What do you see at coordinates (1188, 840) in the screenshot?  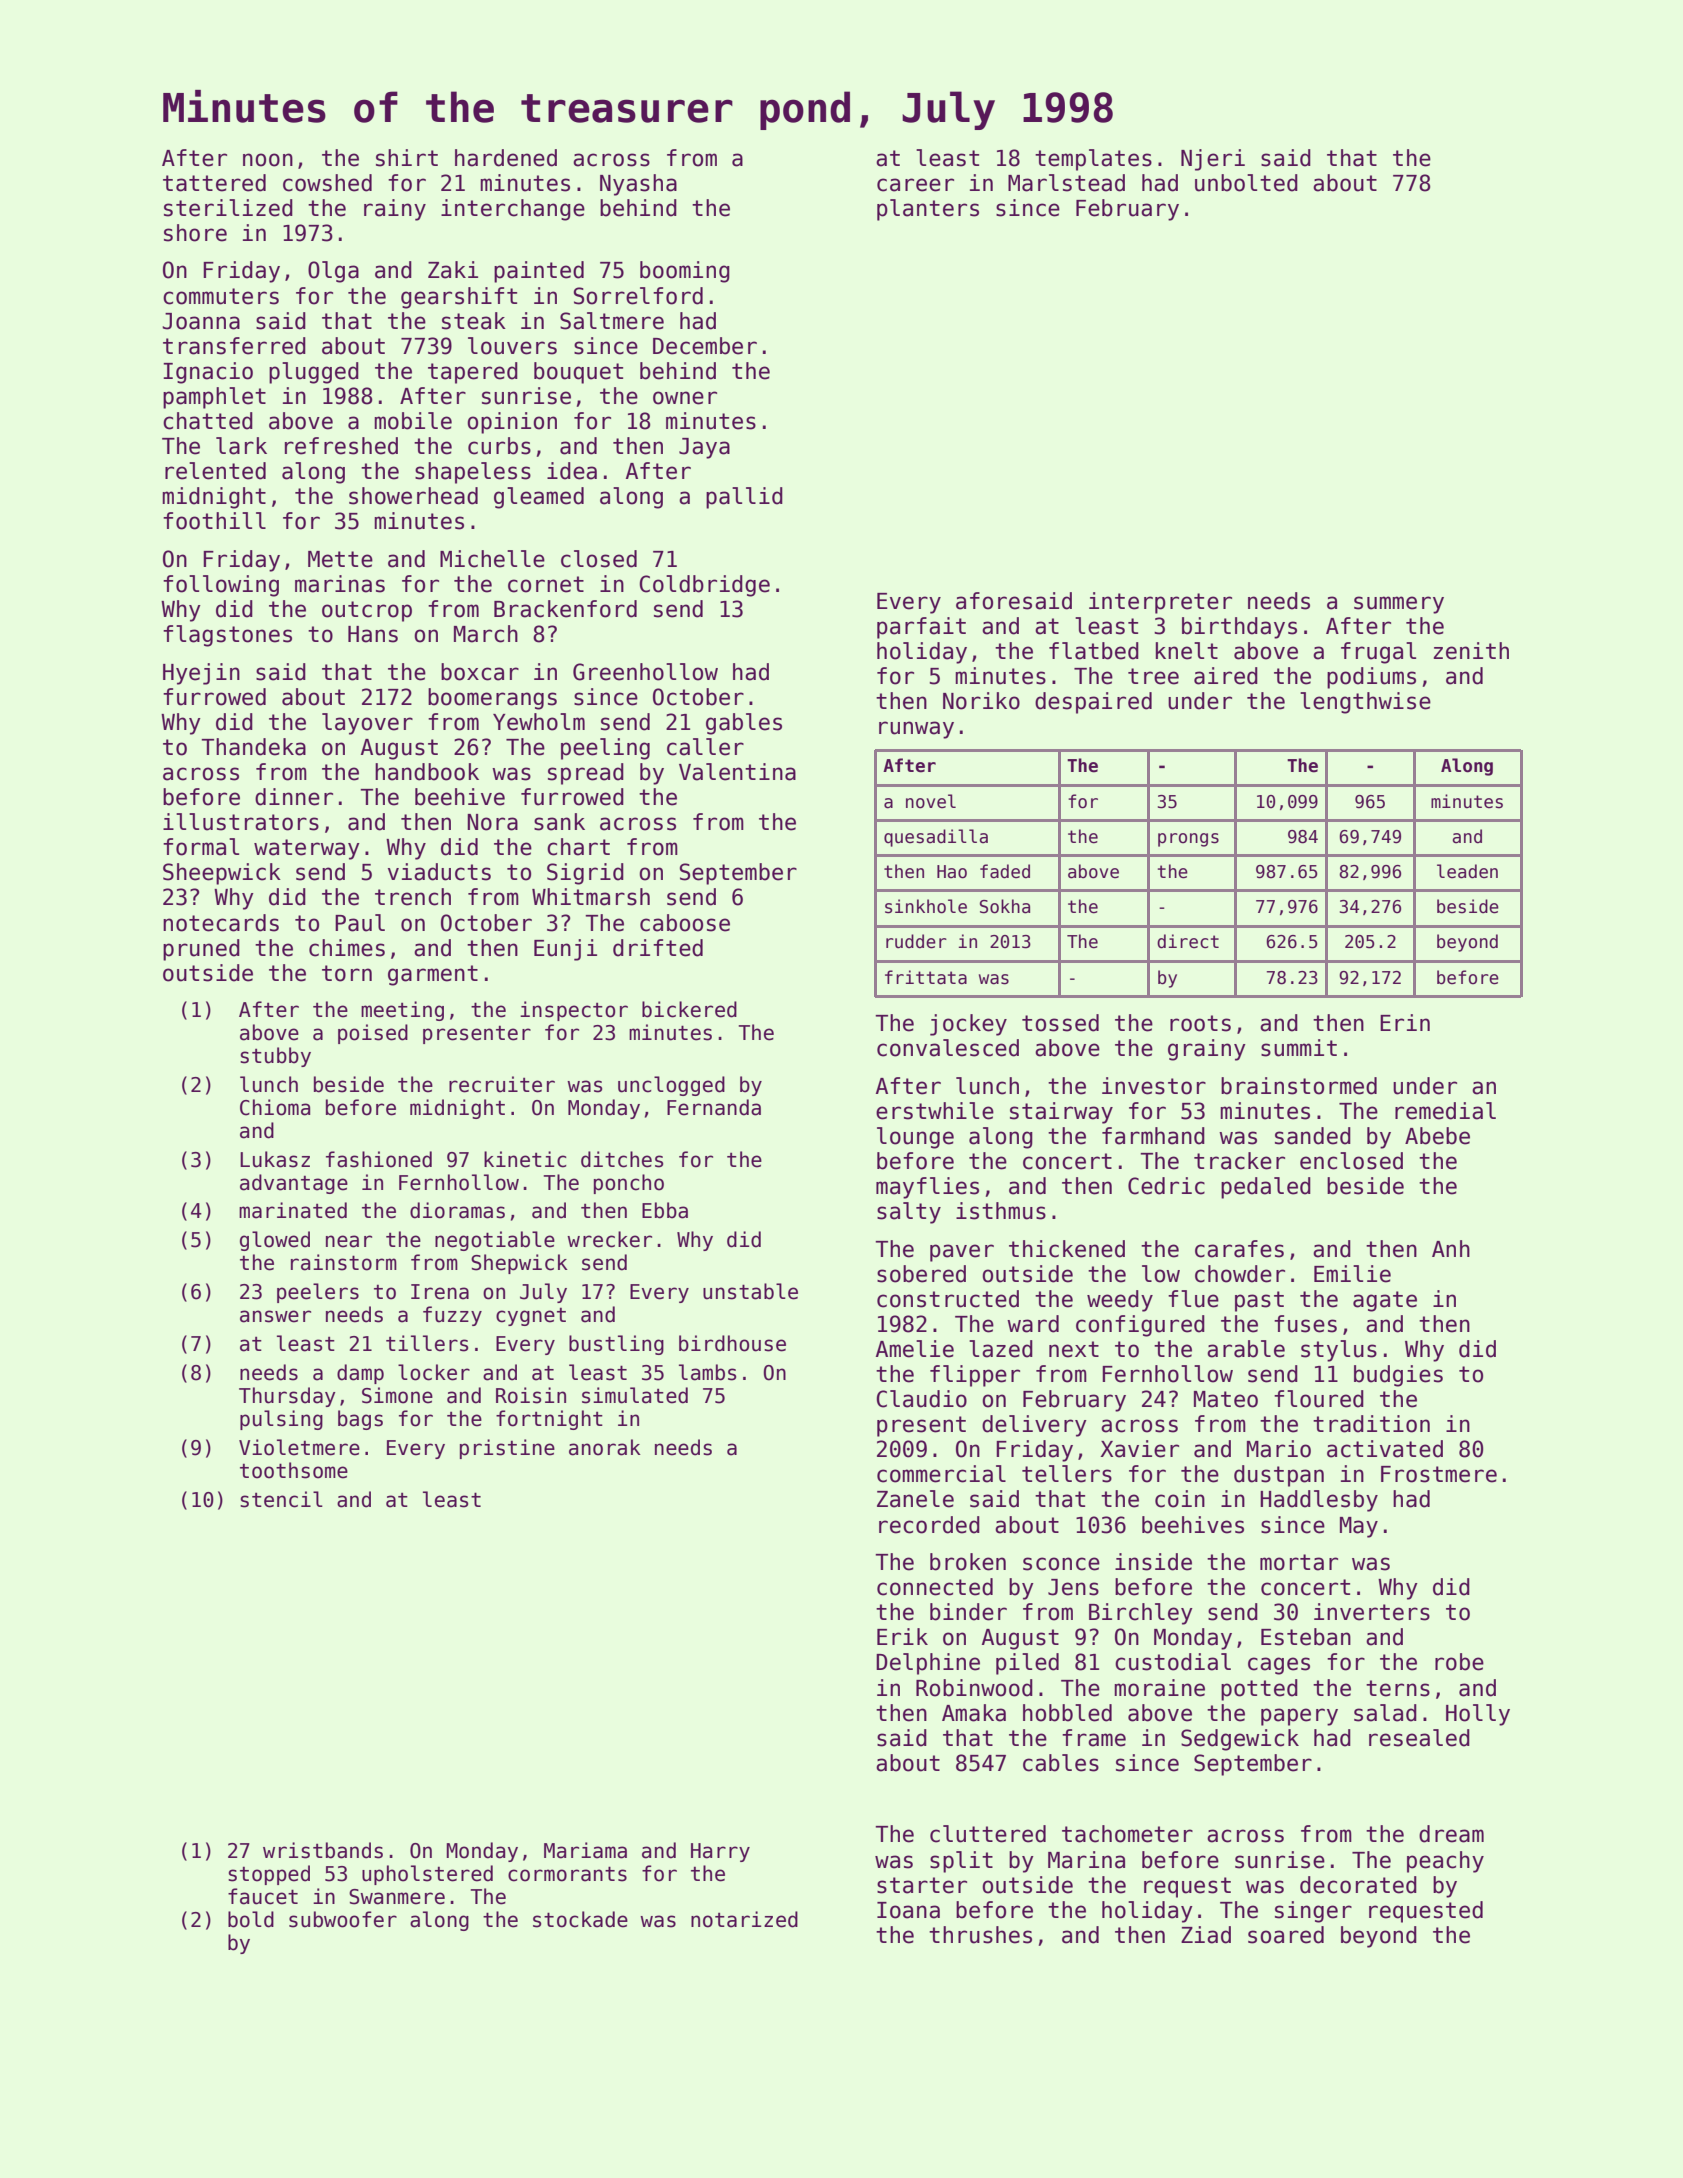 I see `prongs` at bounding box center [1188, 840].
